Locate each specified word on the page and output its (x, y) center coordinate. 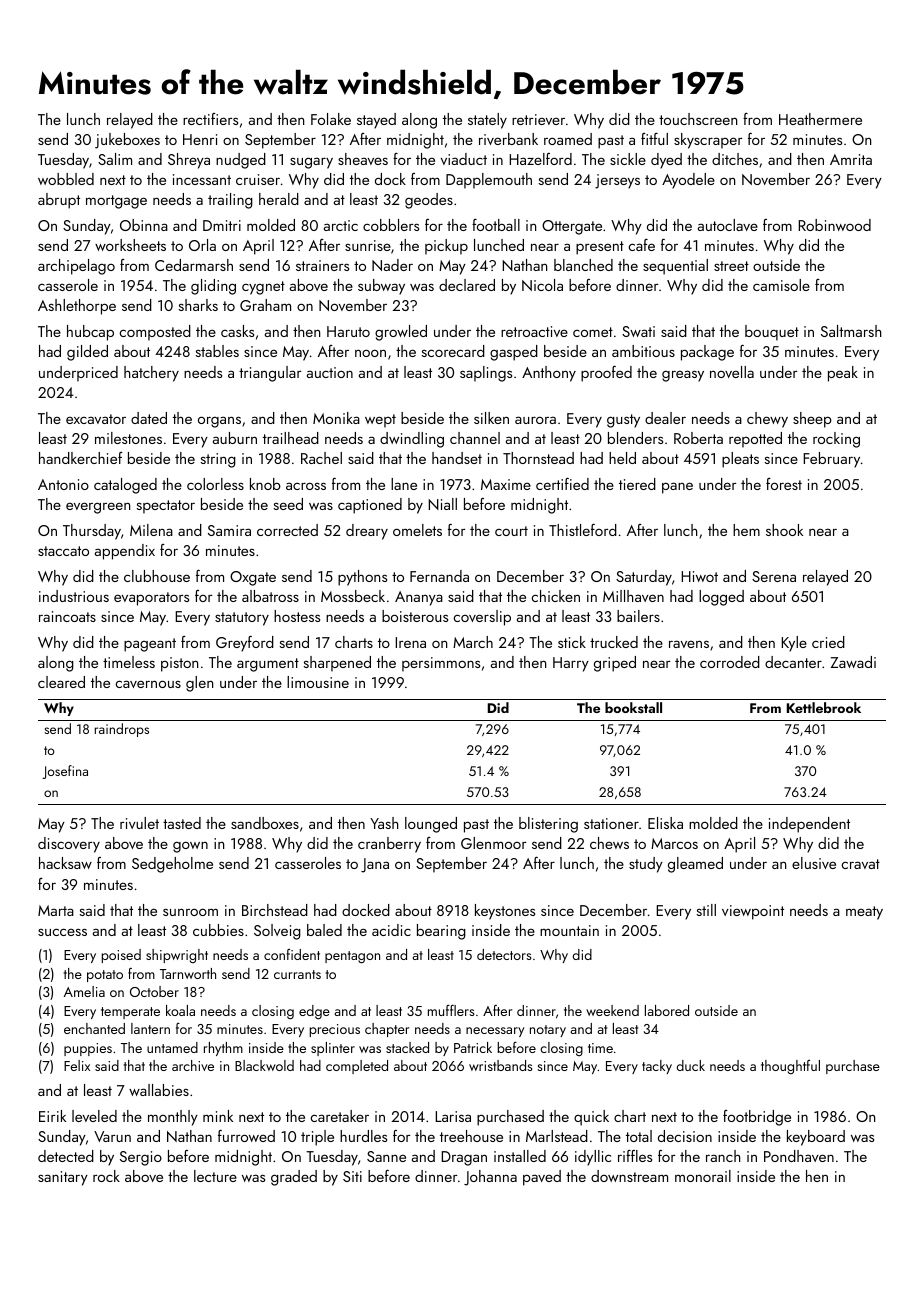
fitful (654, 139)
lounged (431, 825)
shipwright (177, 956)
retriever (538, 119)
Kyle (794, 644)
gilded (87, 353)
